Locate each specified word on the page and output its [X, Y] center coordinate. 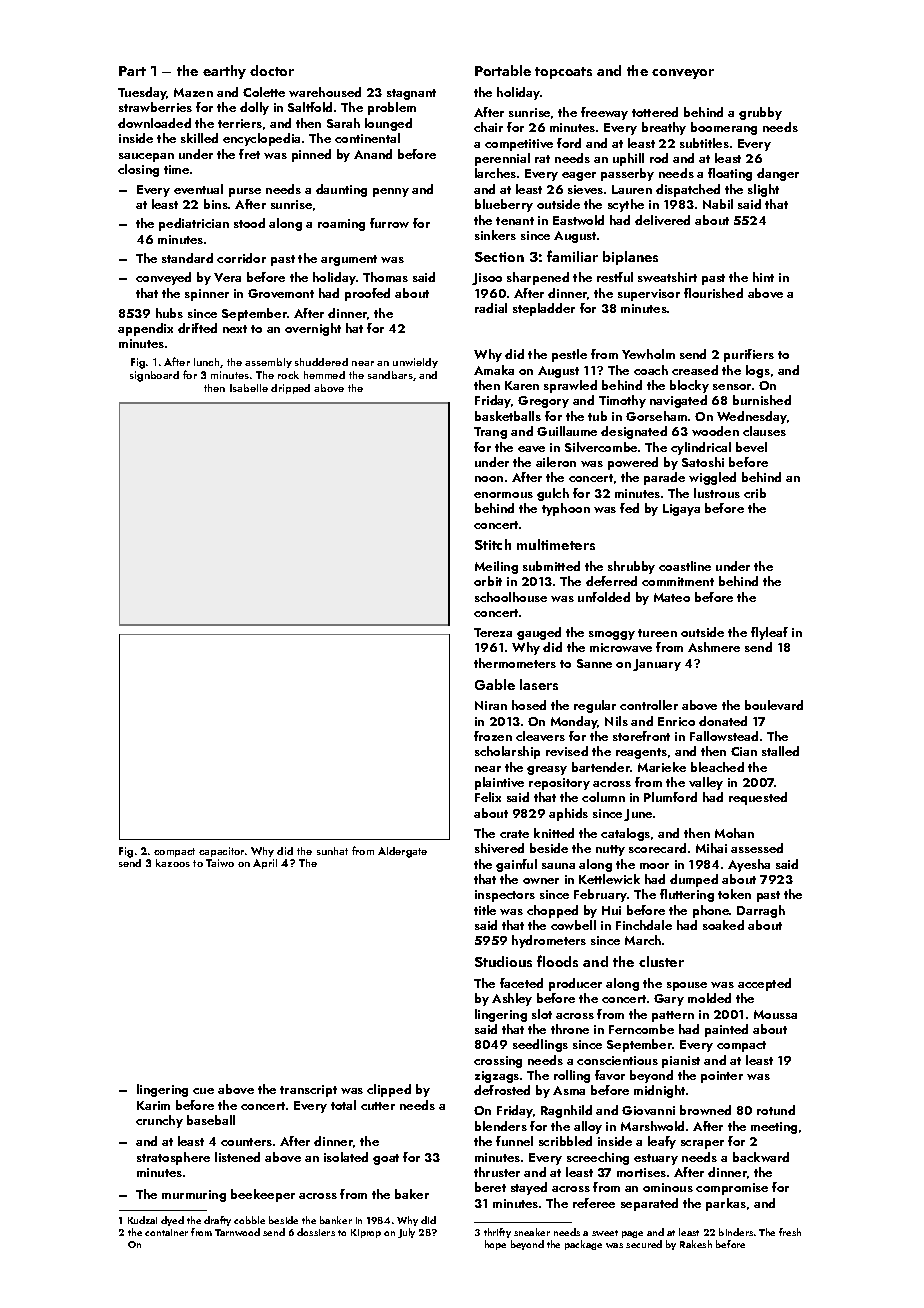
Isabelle [249, 388]
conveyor [683, 74]
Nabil [718, 204]
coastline [685, 566]
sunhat [332, 851]
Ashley [512, 999]
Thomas [385, 277]
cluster [661, 961]
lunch [206, 362]
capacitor [221, 852]
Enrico [676, 721]
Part [132, 71]
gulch [553, 494]
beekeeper [263, 1195]
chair [488, 127]
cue [203, 1091]
